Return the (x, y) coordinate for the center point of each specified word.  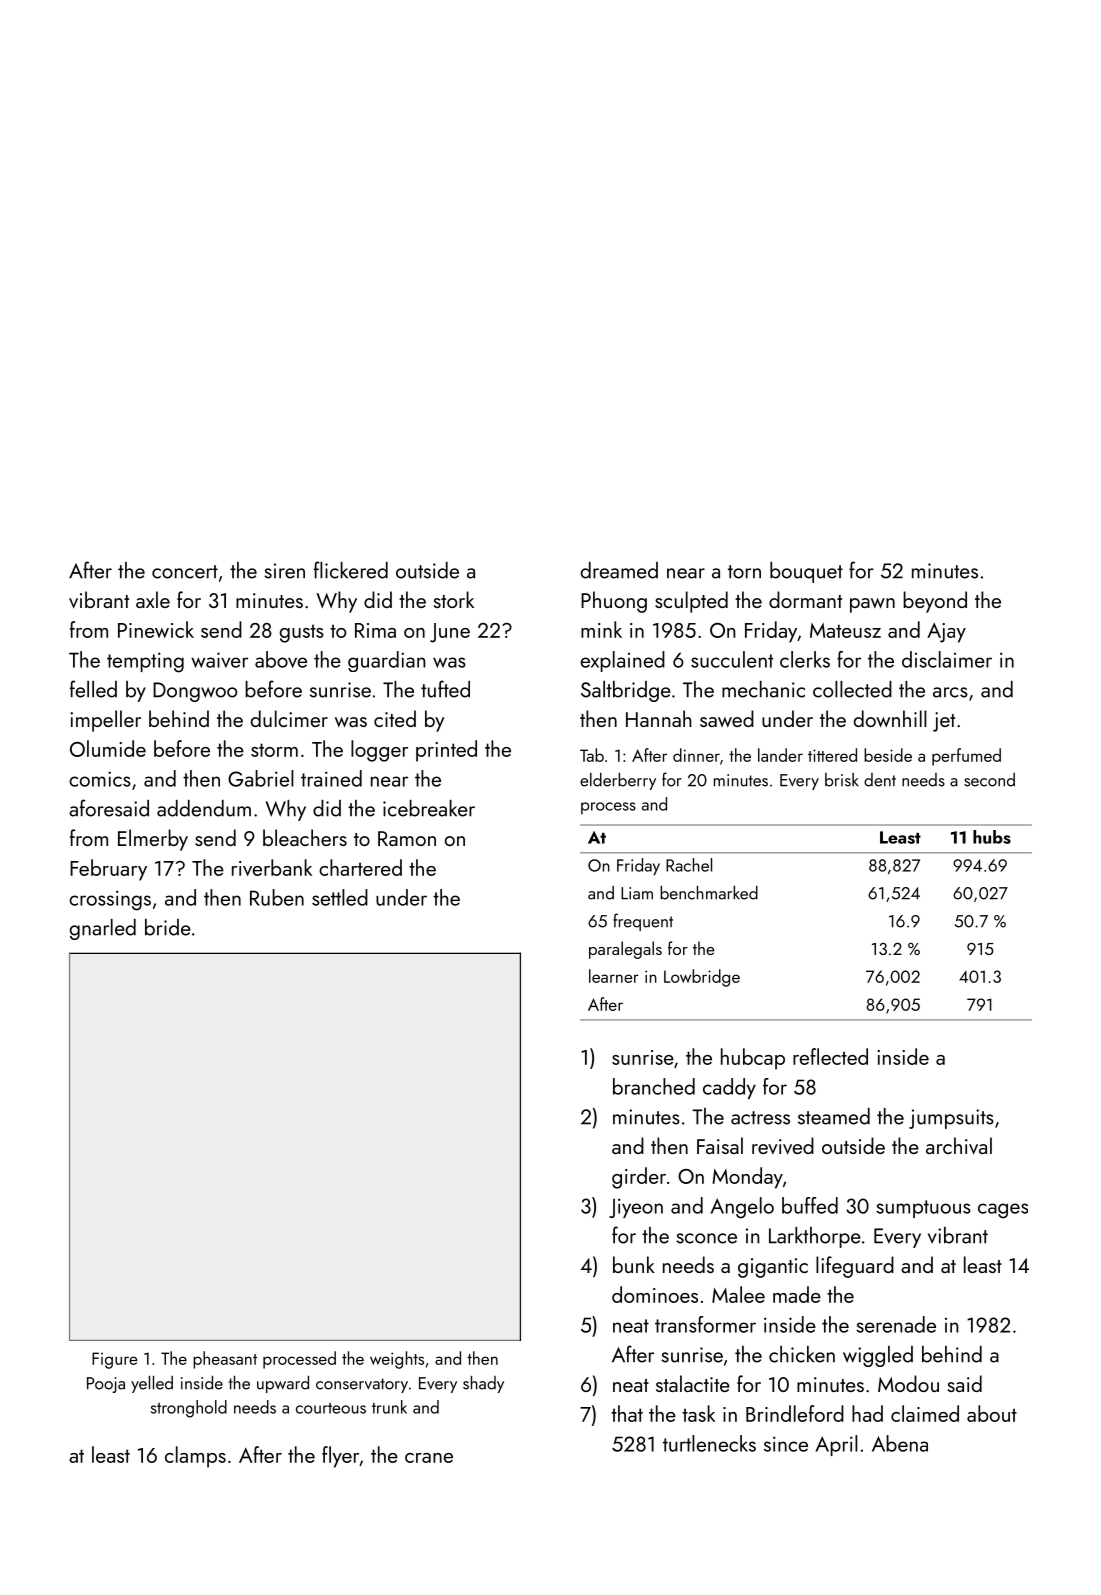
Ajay (946, 633)
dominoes (655, 1294)
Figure (115, 1360)
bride (168, 927)
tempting (145, 662)
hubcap (753, 1059)
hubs (992, 837)
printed (446, 751)
